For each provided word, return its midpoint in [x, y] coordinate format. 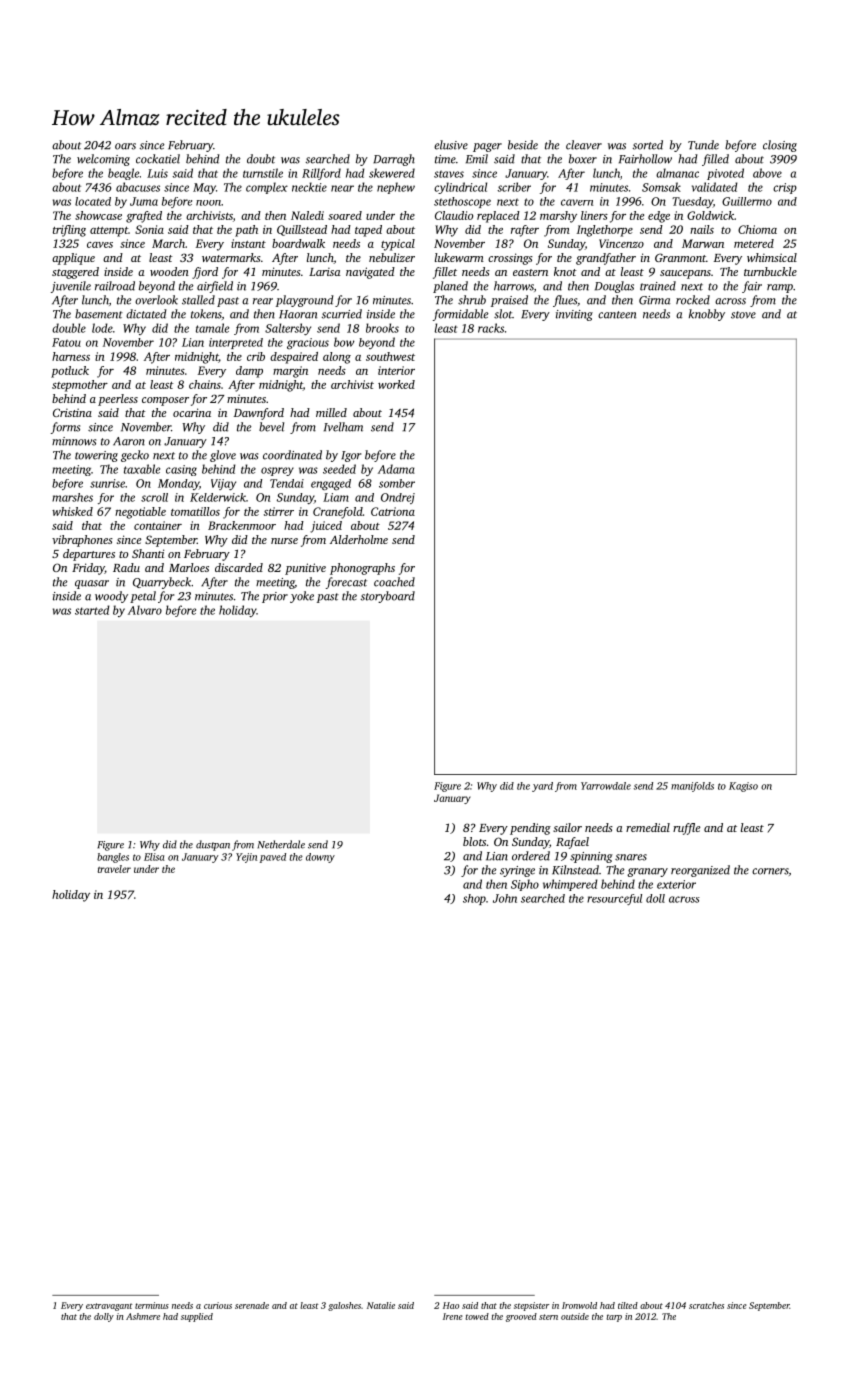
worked [396, 384]
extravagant [109, 1307]
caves [100, 245]
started [92, 610]
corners [770, 871]
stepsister [531, 1306]
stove [743, 315]
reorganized [700, 871]
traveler [114, 869]
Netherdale [281, 844]
